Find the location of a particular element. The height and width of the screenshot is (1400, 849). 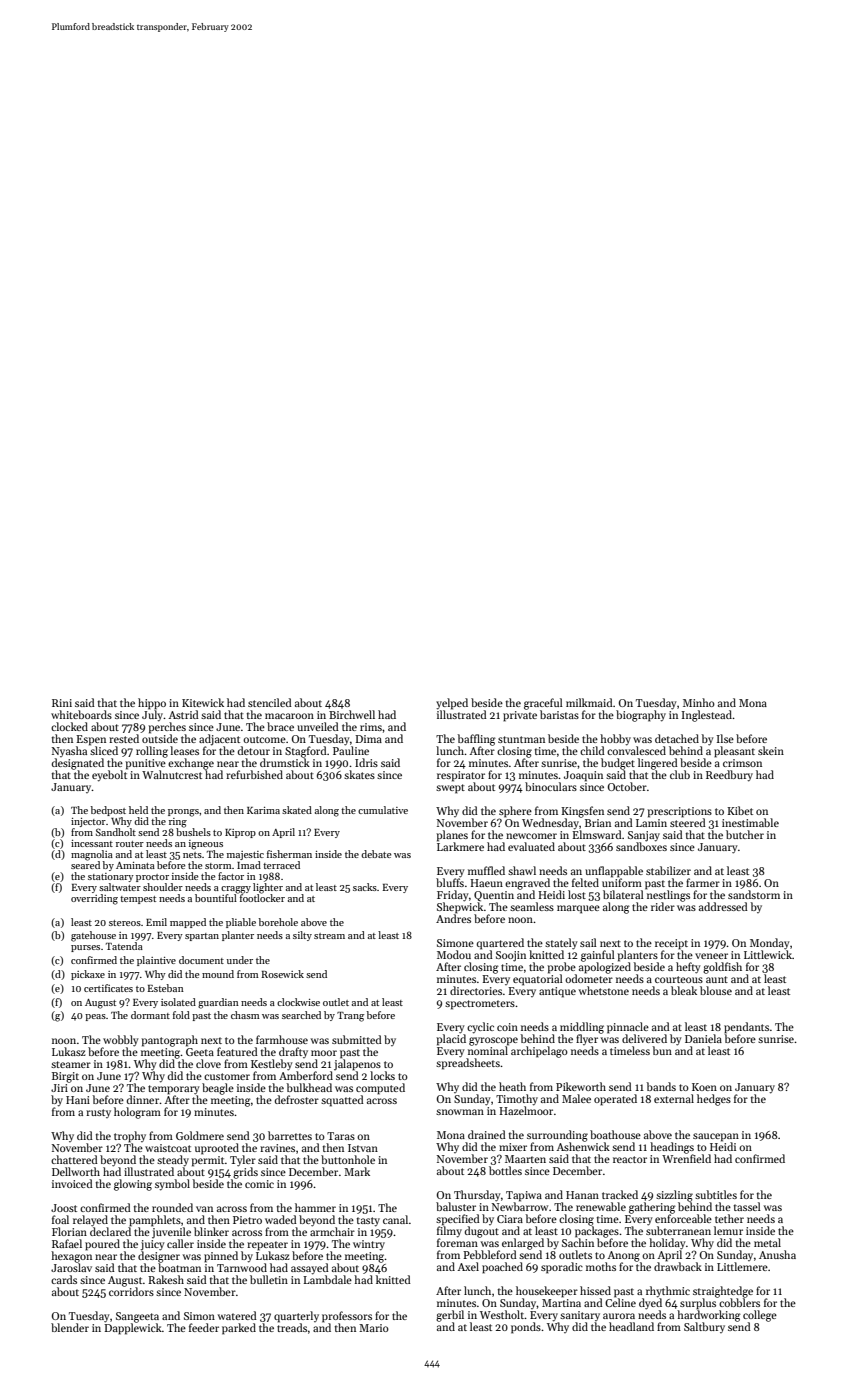

invoiced is located at coordinates (72, 1183).
